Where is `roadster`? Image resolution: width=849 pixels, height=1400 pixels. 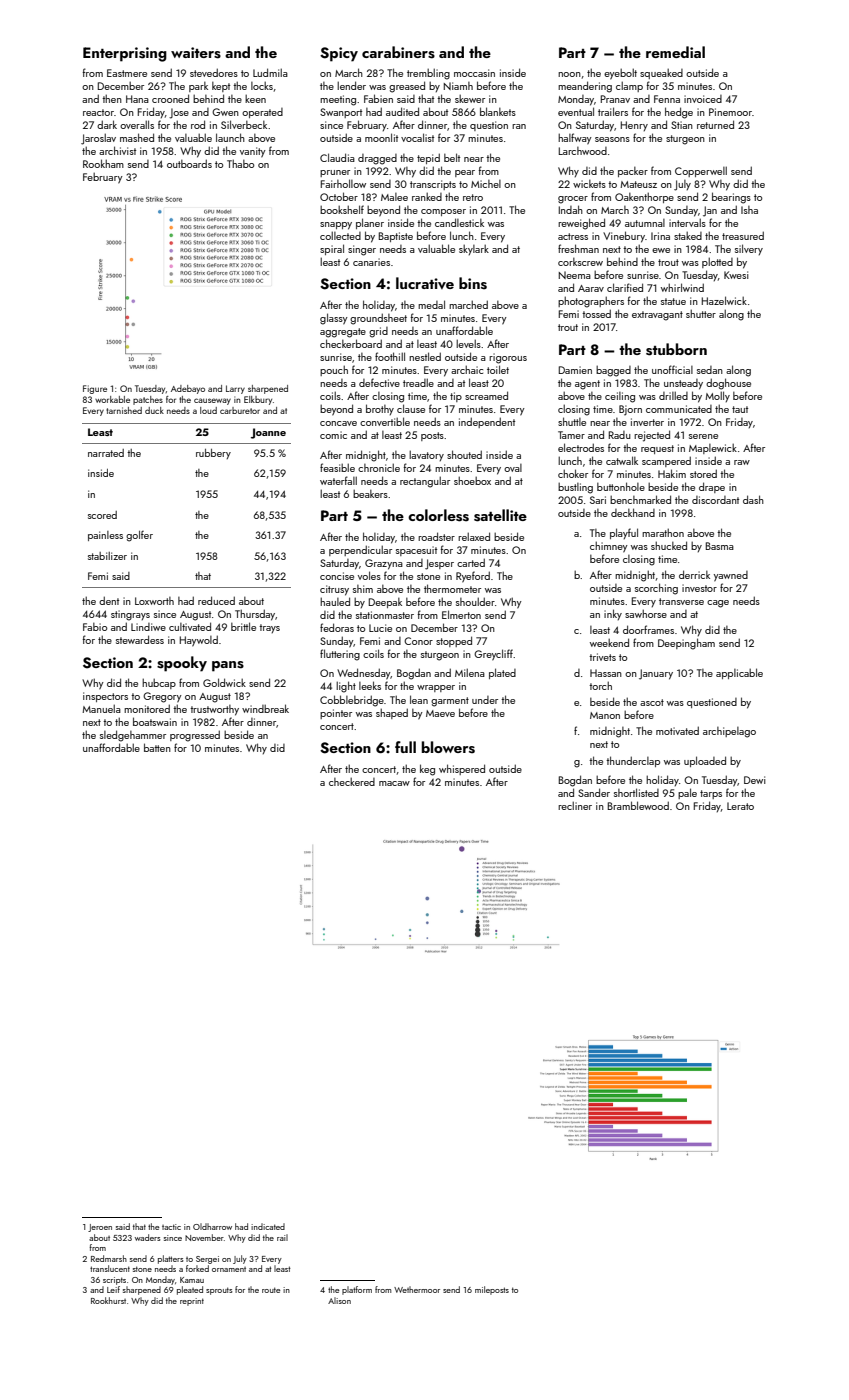 roadster is located at coordinates (436, 536).
